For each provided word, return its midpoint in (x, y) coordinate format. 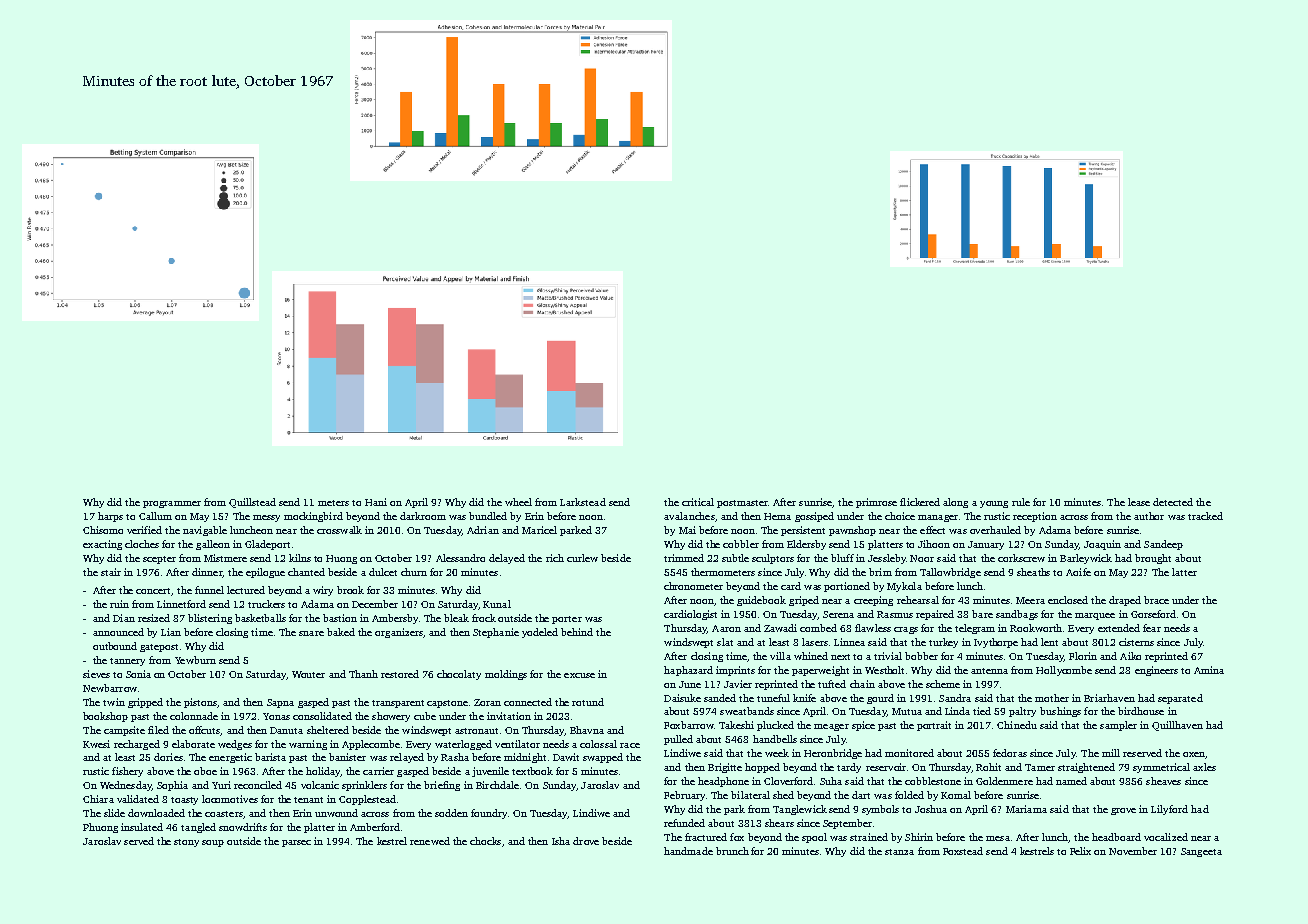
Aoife (1078, 572)
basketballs (260, 618)
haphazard (688, 671)
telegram (975, 629)
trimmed (684, 558)
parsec (296, 843)
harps (110, 517)
